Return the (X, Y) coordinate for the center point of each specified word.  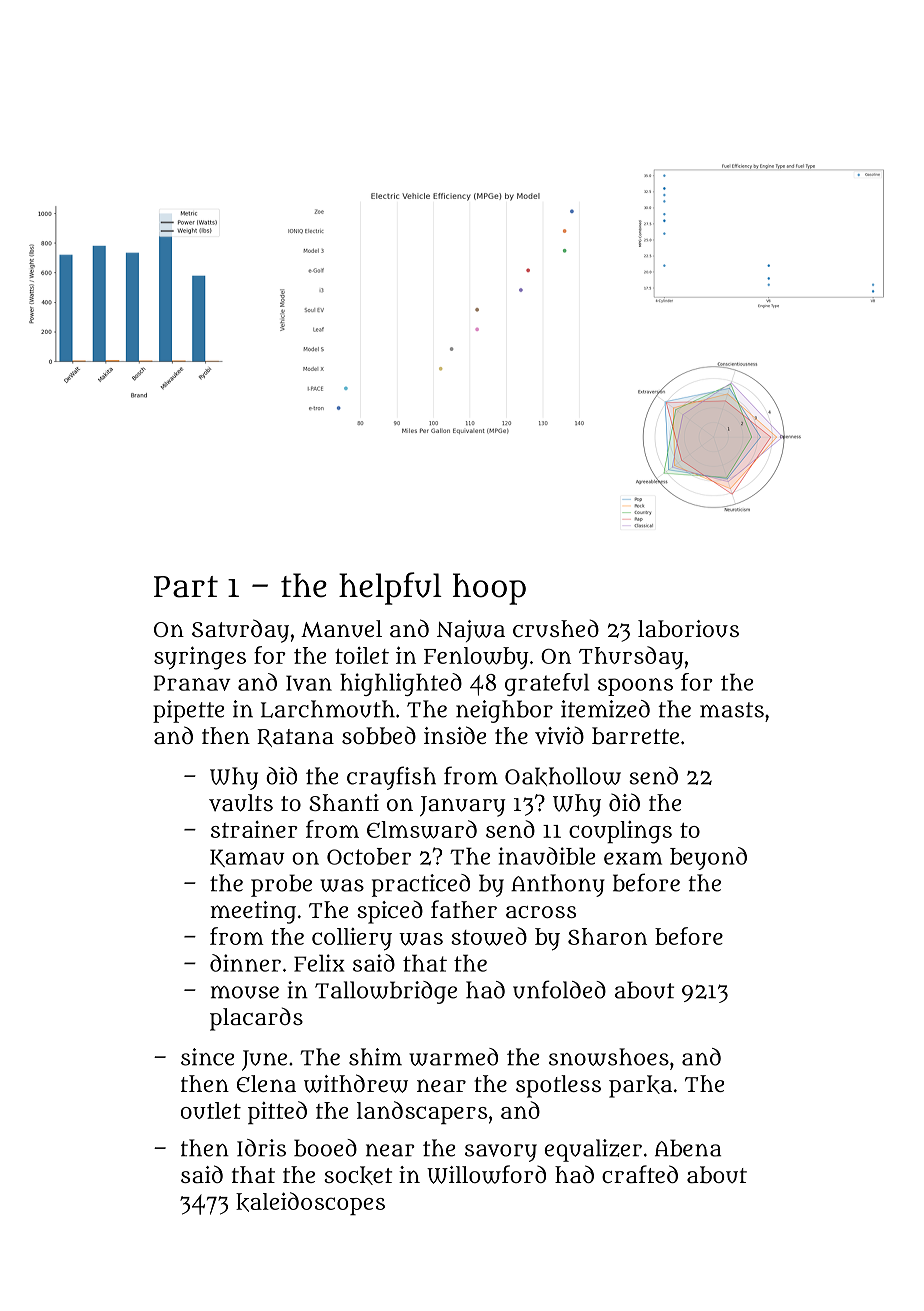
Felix (319, 963)
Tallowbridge (386, 992)
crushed (556, 628)
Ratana (295, 738)
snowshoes (609, 1057)
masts (732, 710)
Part (186, 587)
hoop (489, 589)
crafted (640, 1174)
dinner (245, 963)
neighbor (504, 711)
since (207, 1057)
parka (640, 1086)
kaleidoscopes (310, 1203)
